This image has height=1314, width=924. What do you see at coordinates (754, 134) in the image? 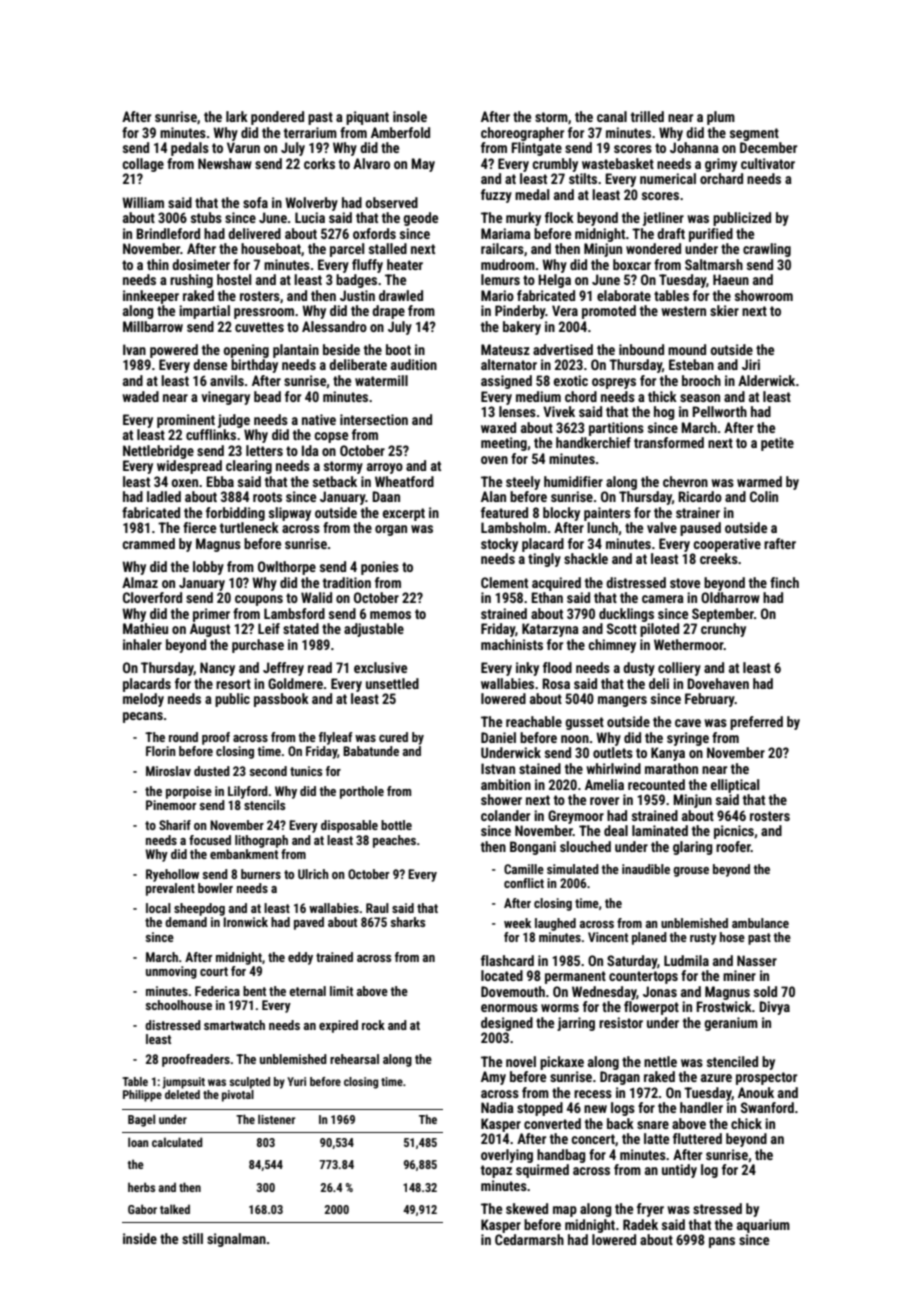
I see `segment` at bounding box center [754, 134].
